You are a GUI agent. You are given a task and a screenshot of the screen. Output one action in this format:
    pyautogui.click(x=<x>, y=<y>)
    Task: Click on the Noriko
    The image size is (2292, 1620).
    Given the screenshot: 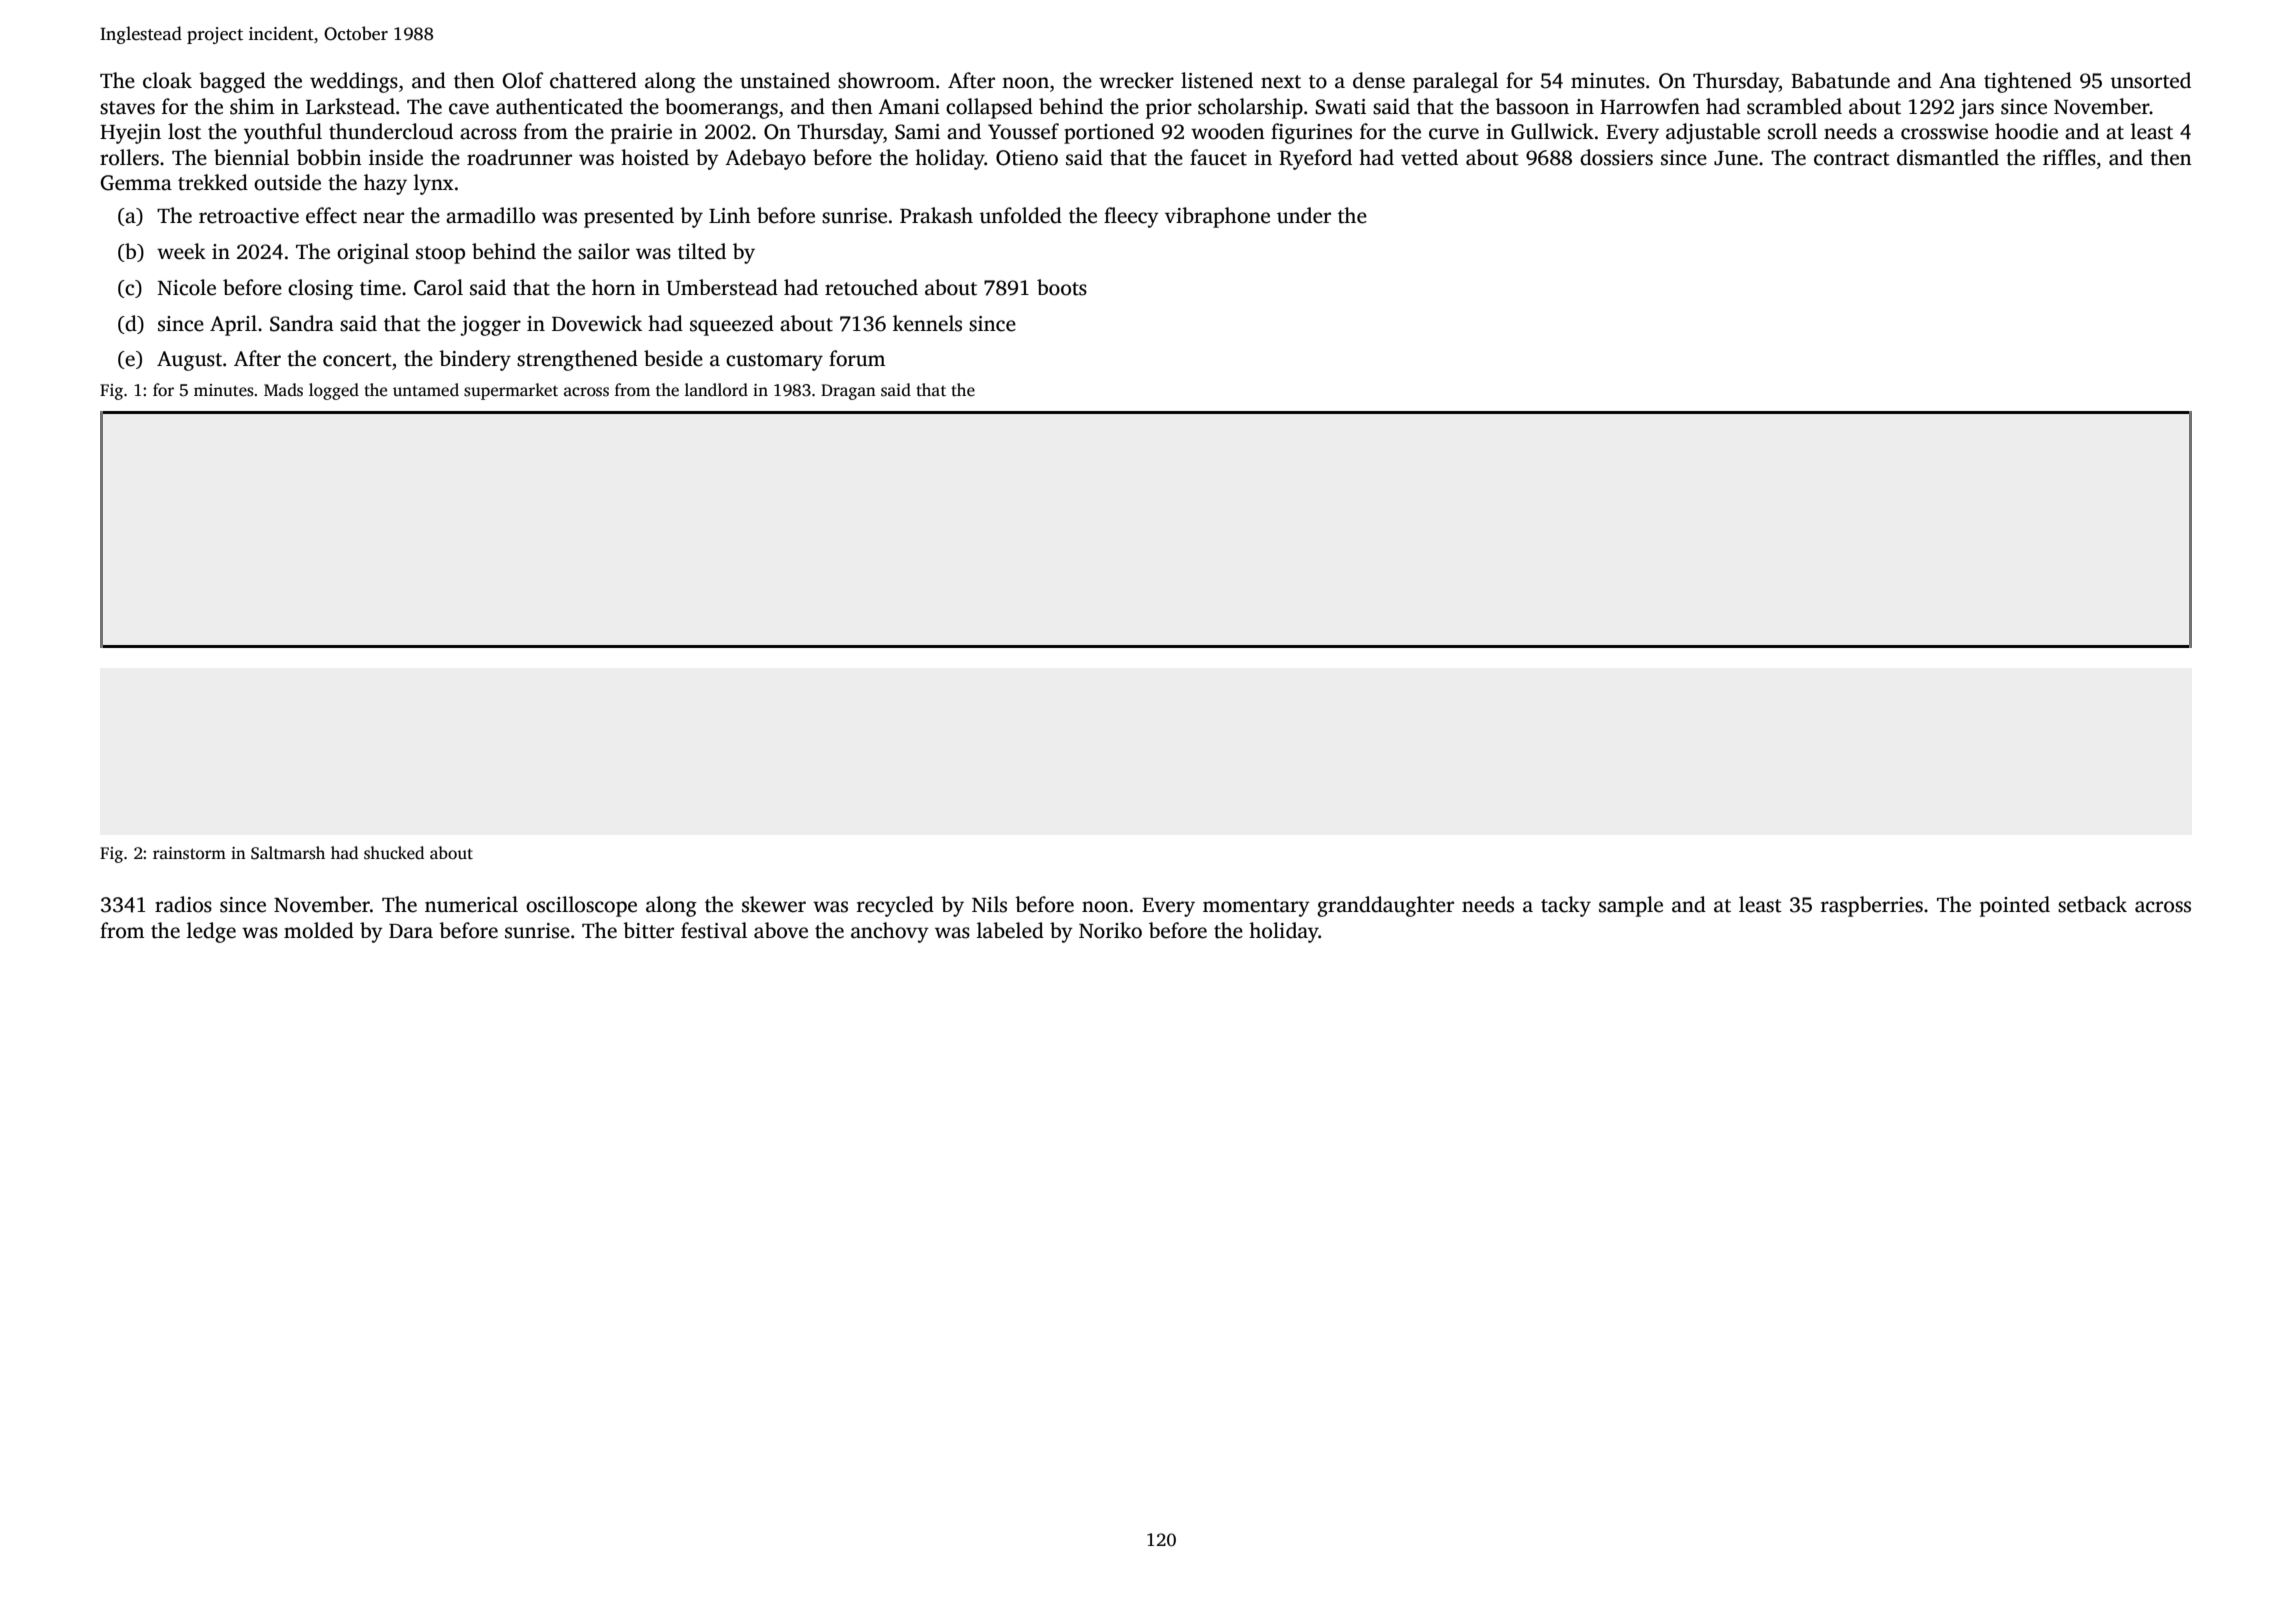 What is the action you would take?
    pyautogui.click(x=1110, y=930)
